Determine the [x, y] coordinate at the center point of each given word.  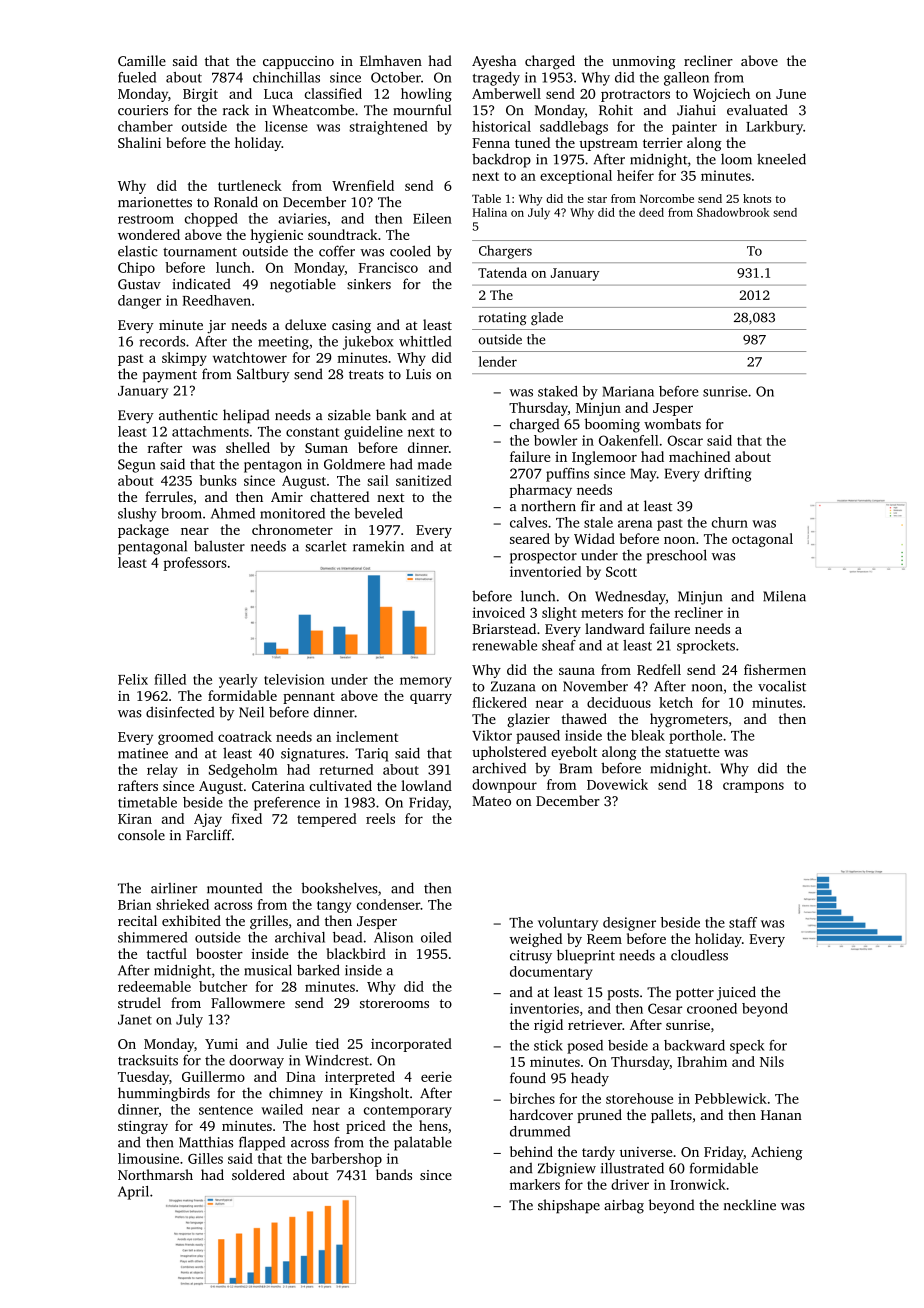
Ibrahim [702, 1061]
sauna [577, 671]
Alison [393, 937]
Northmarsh [155, 1174]
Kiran [135, 819]
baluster [219, 546]
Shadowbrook [733, 212]
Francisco [388, 267]
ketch [676, 702]
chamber [145, 126]
